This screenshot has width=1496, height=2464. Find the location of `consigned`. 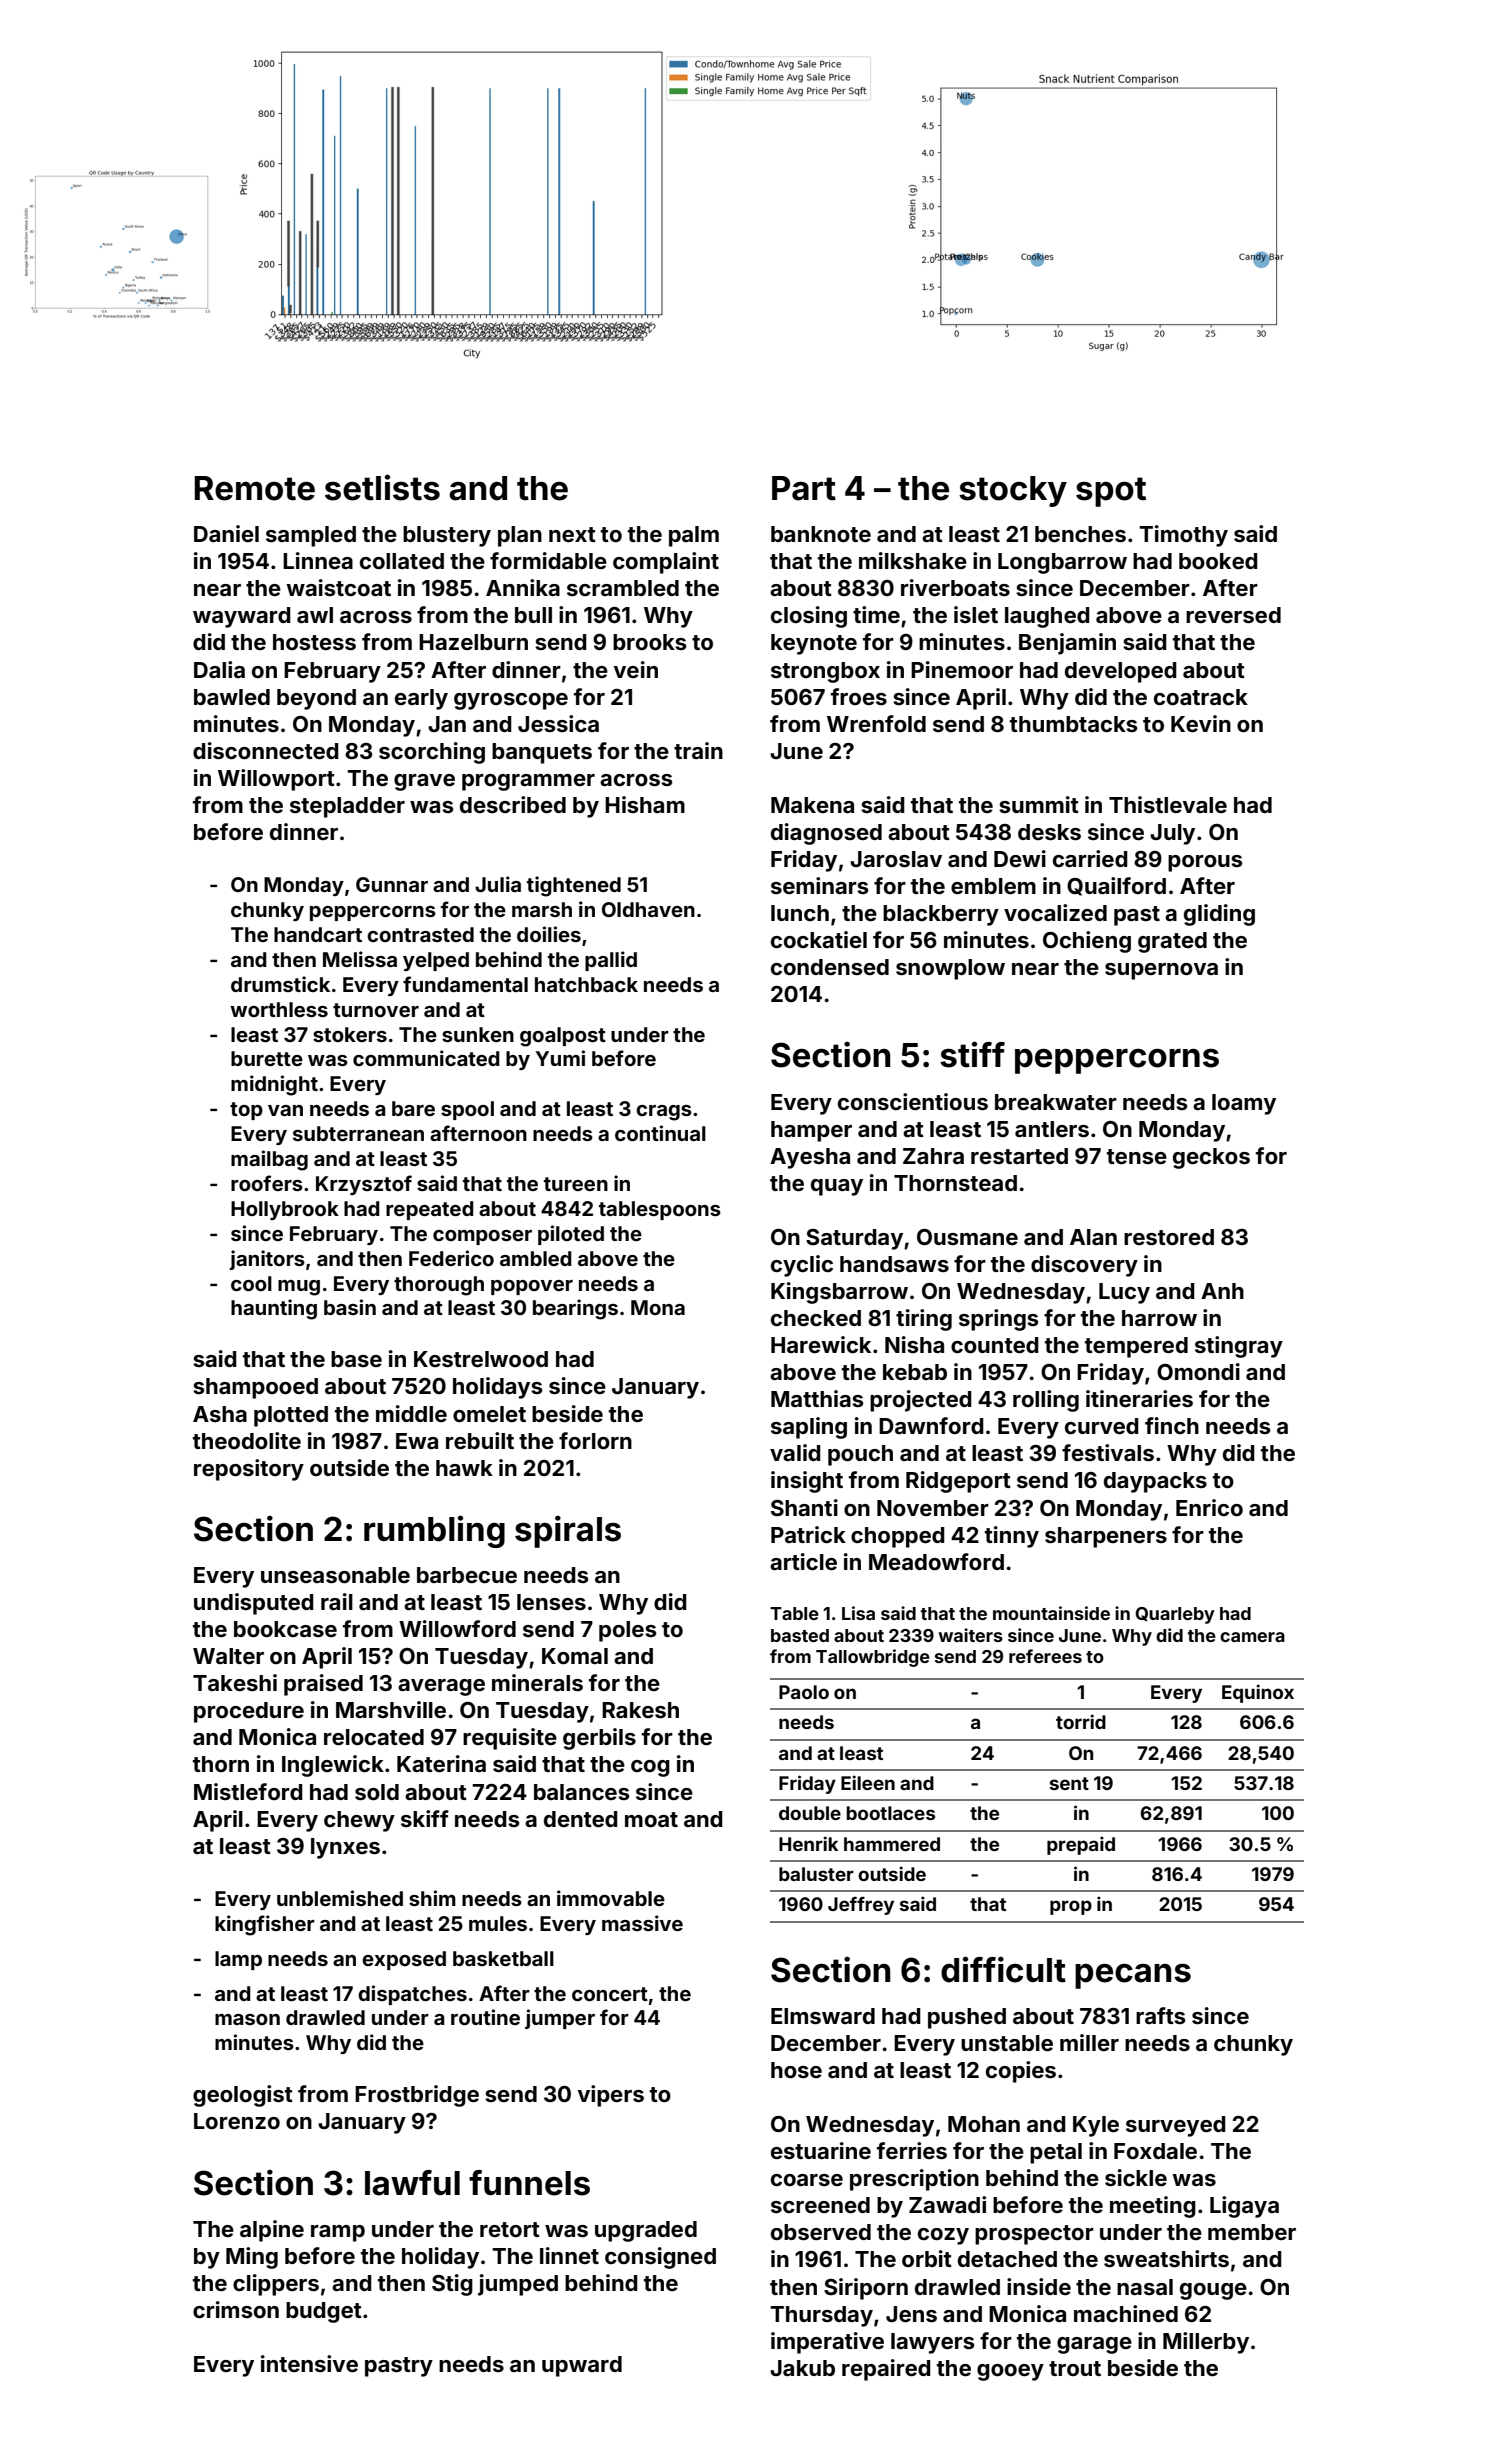

consigned is located at coordinates (660, 2258).
